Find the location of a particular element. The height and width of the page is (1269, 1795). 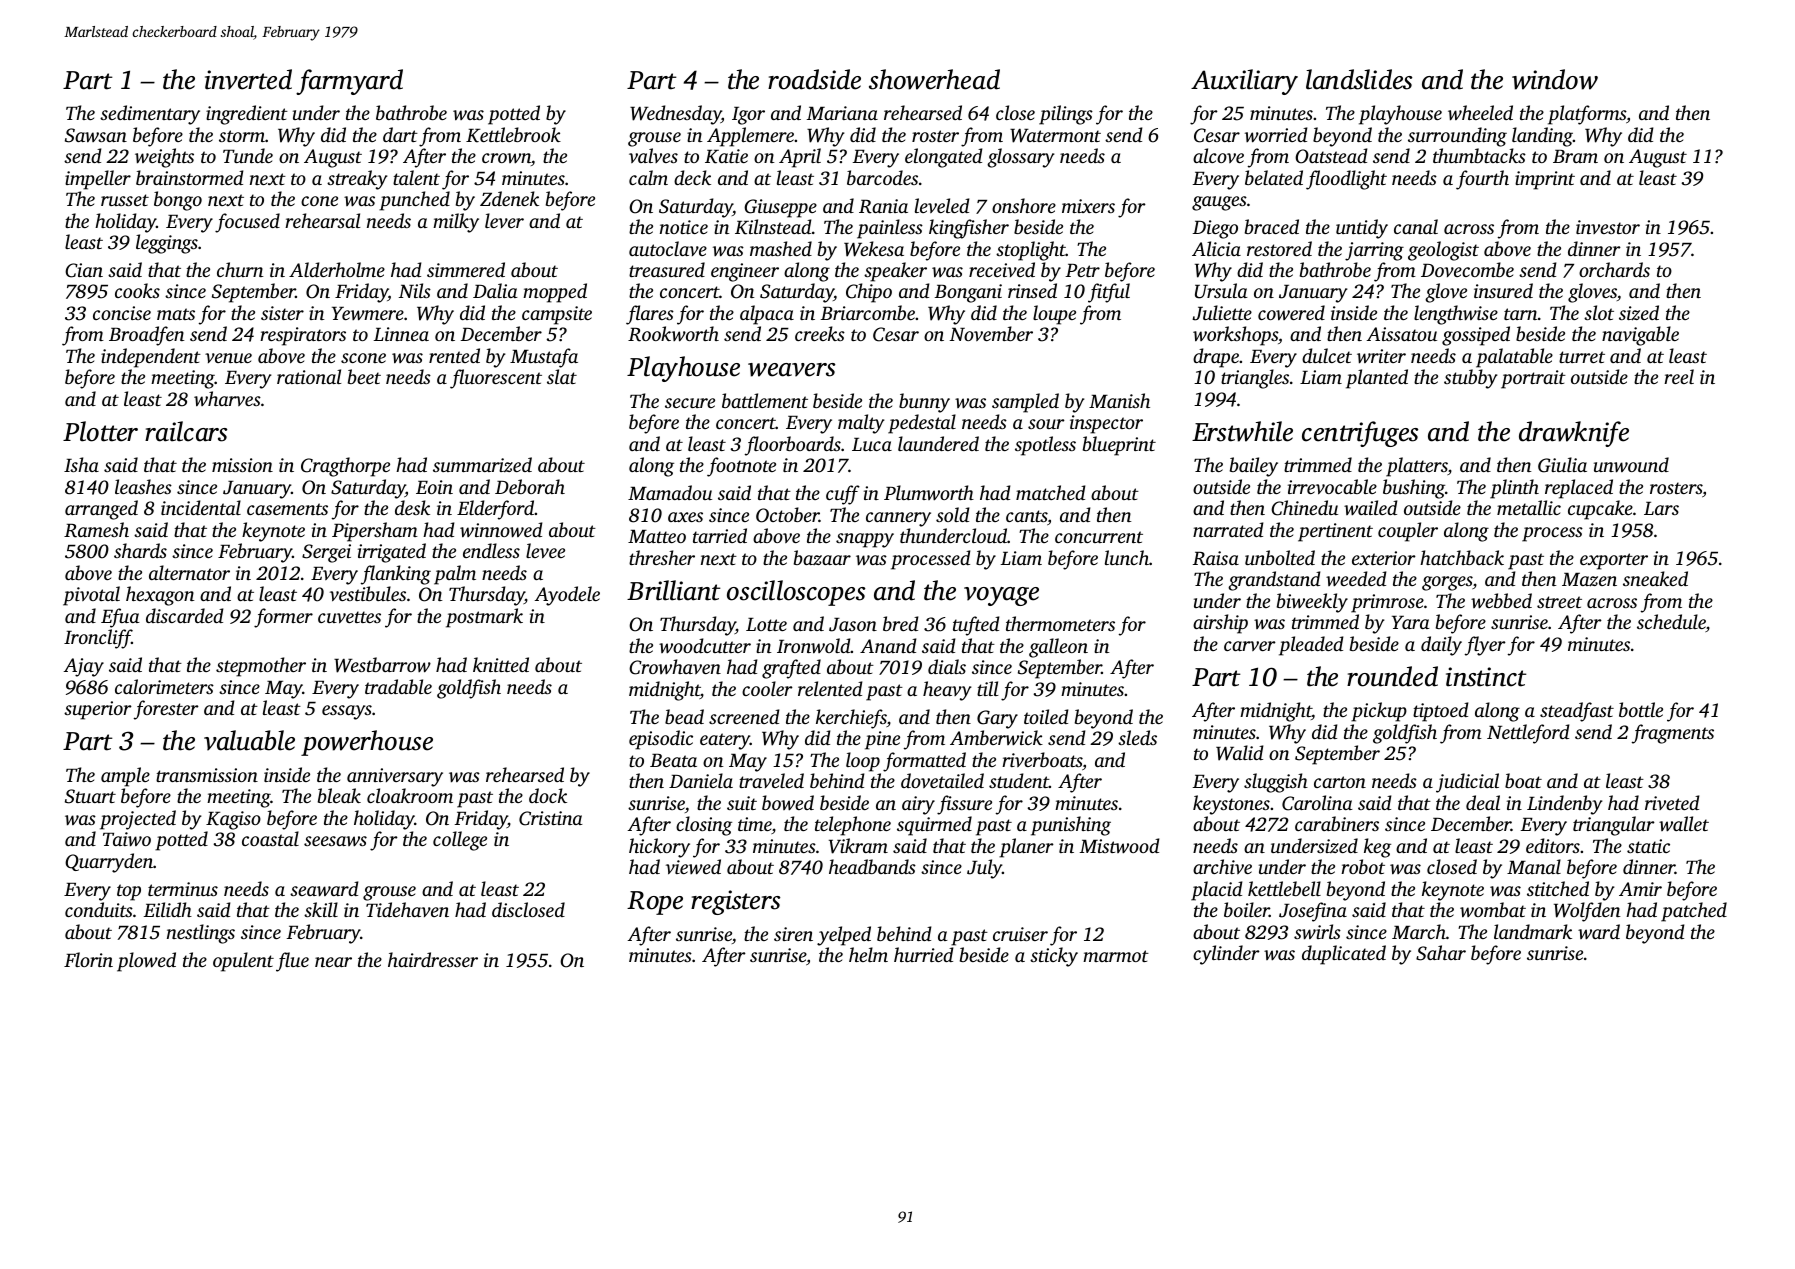

Brilliant is located at coordinates (674, 590).
